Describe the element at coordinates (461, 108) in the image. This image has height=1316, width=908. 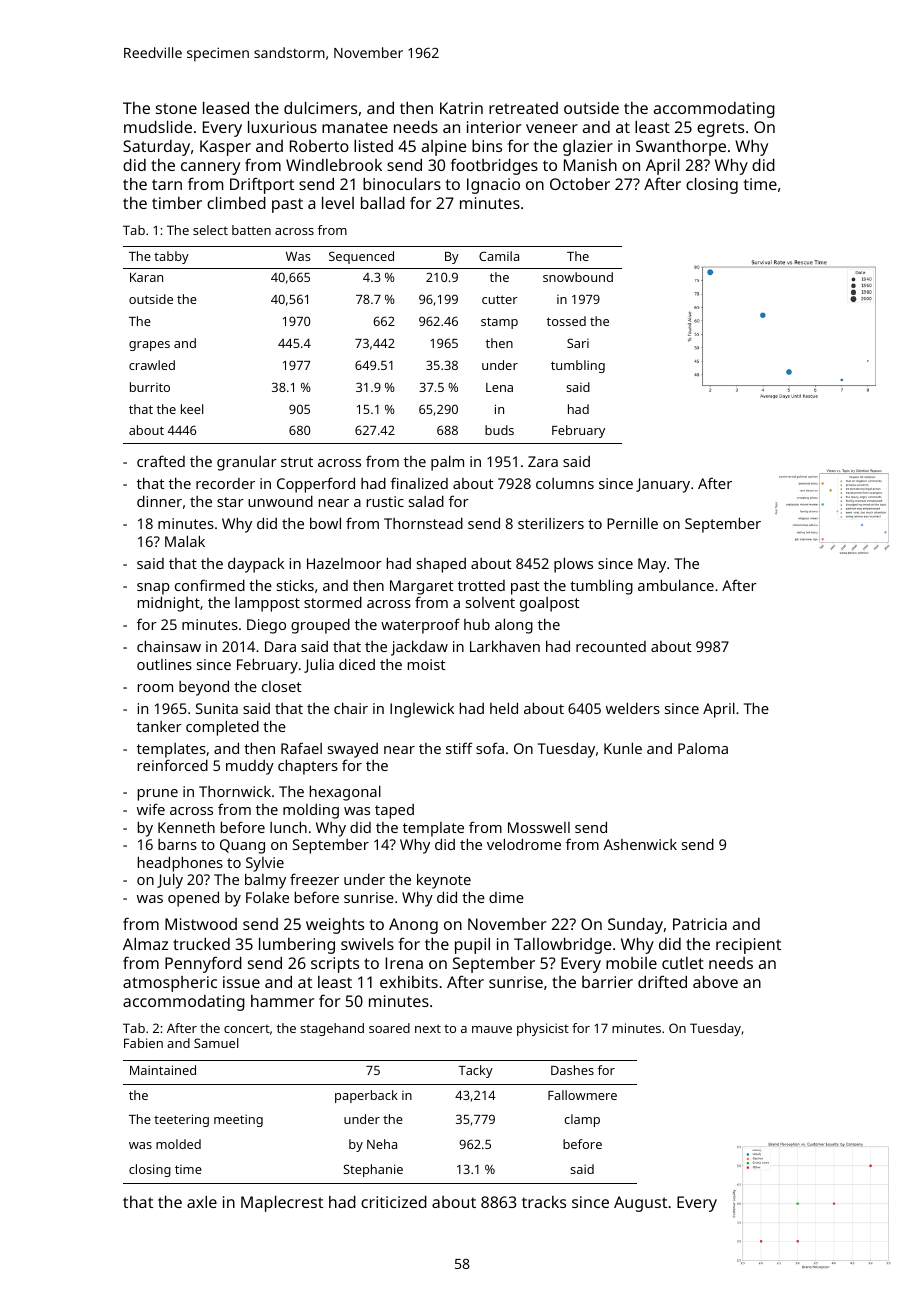
I see `Katrin` at that location.
